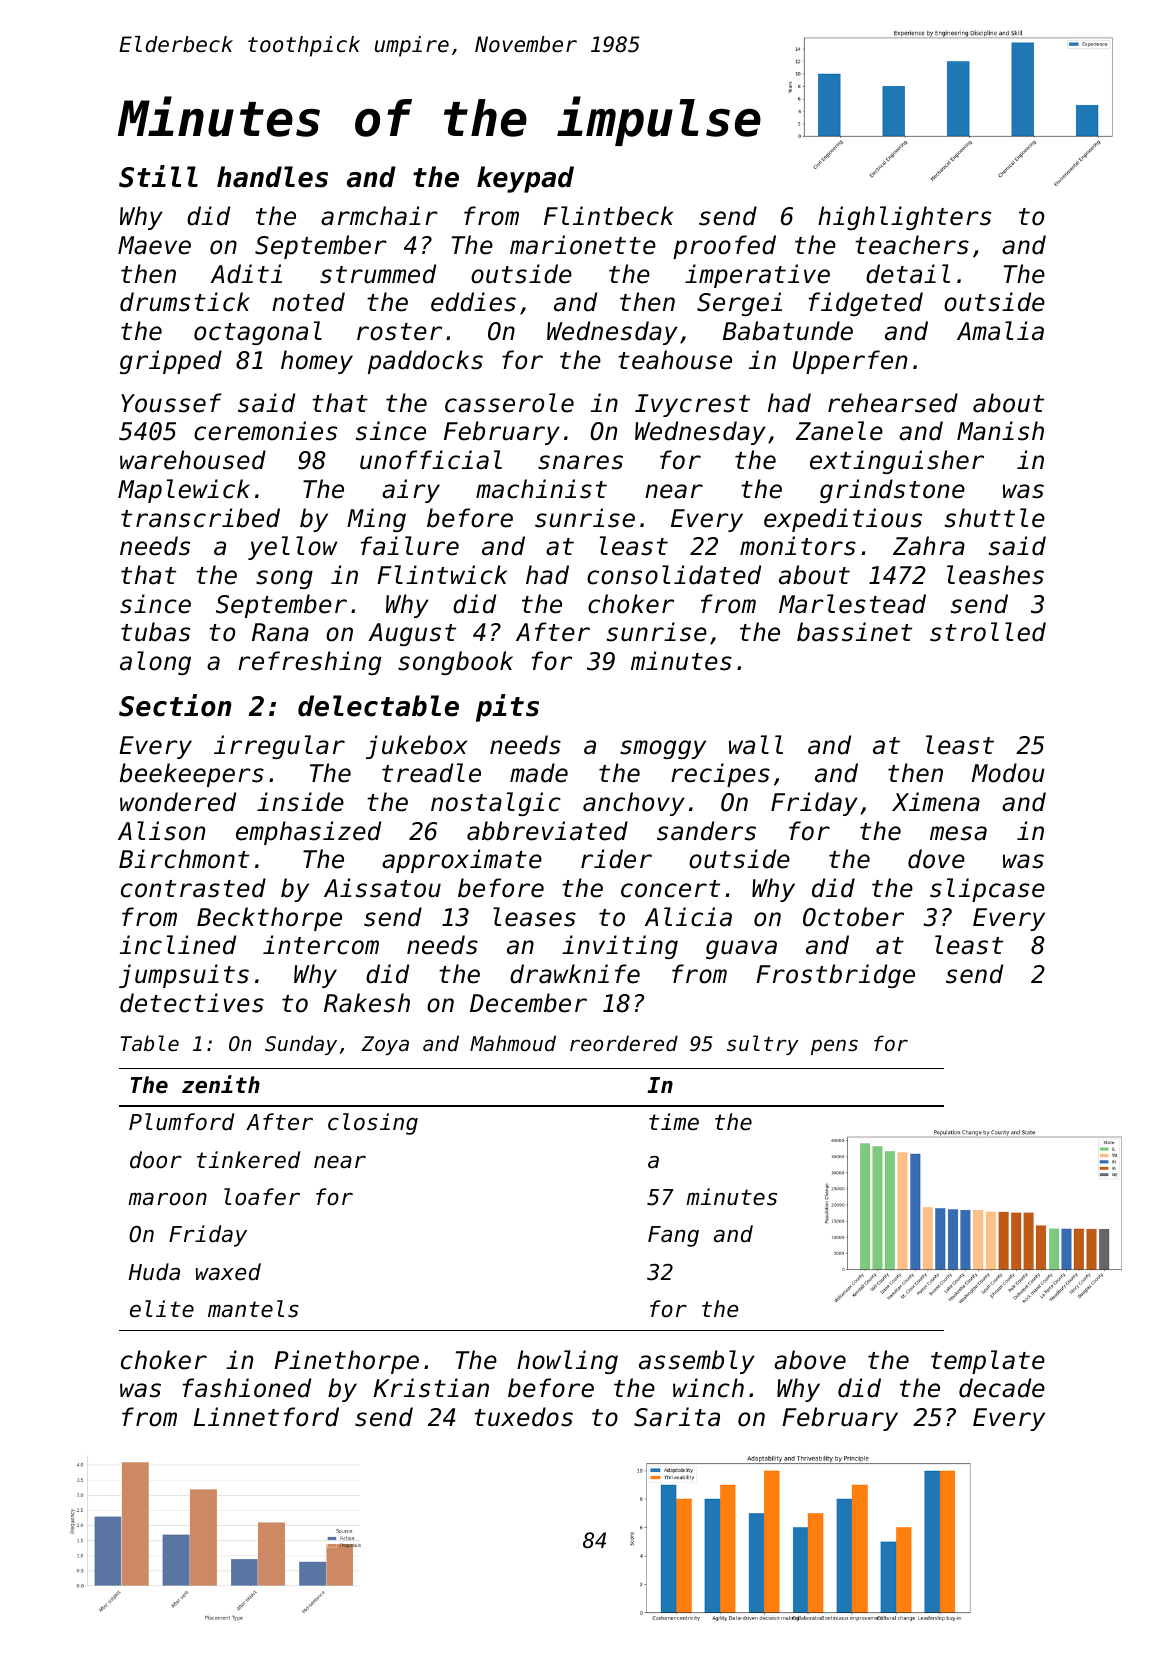 The image size is (1165, 1654). What do you see at coordinates (266, 1417) in the screenshot?
I see `Linnetford` at bounding box center [266, 1417].
